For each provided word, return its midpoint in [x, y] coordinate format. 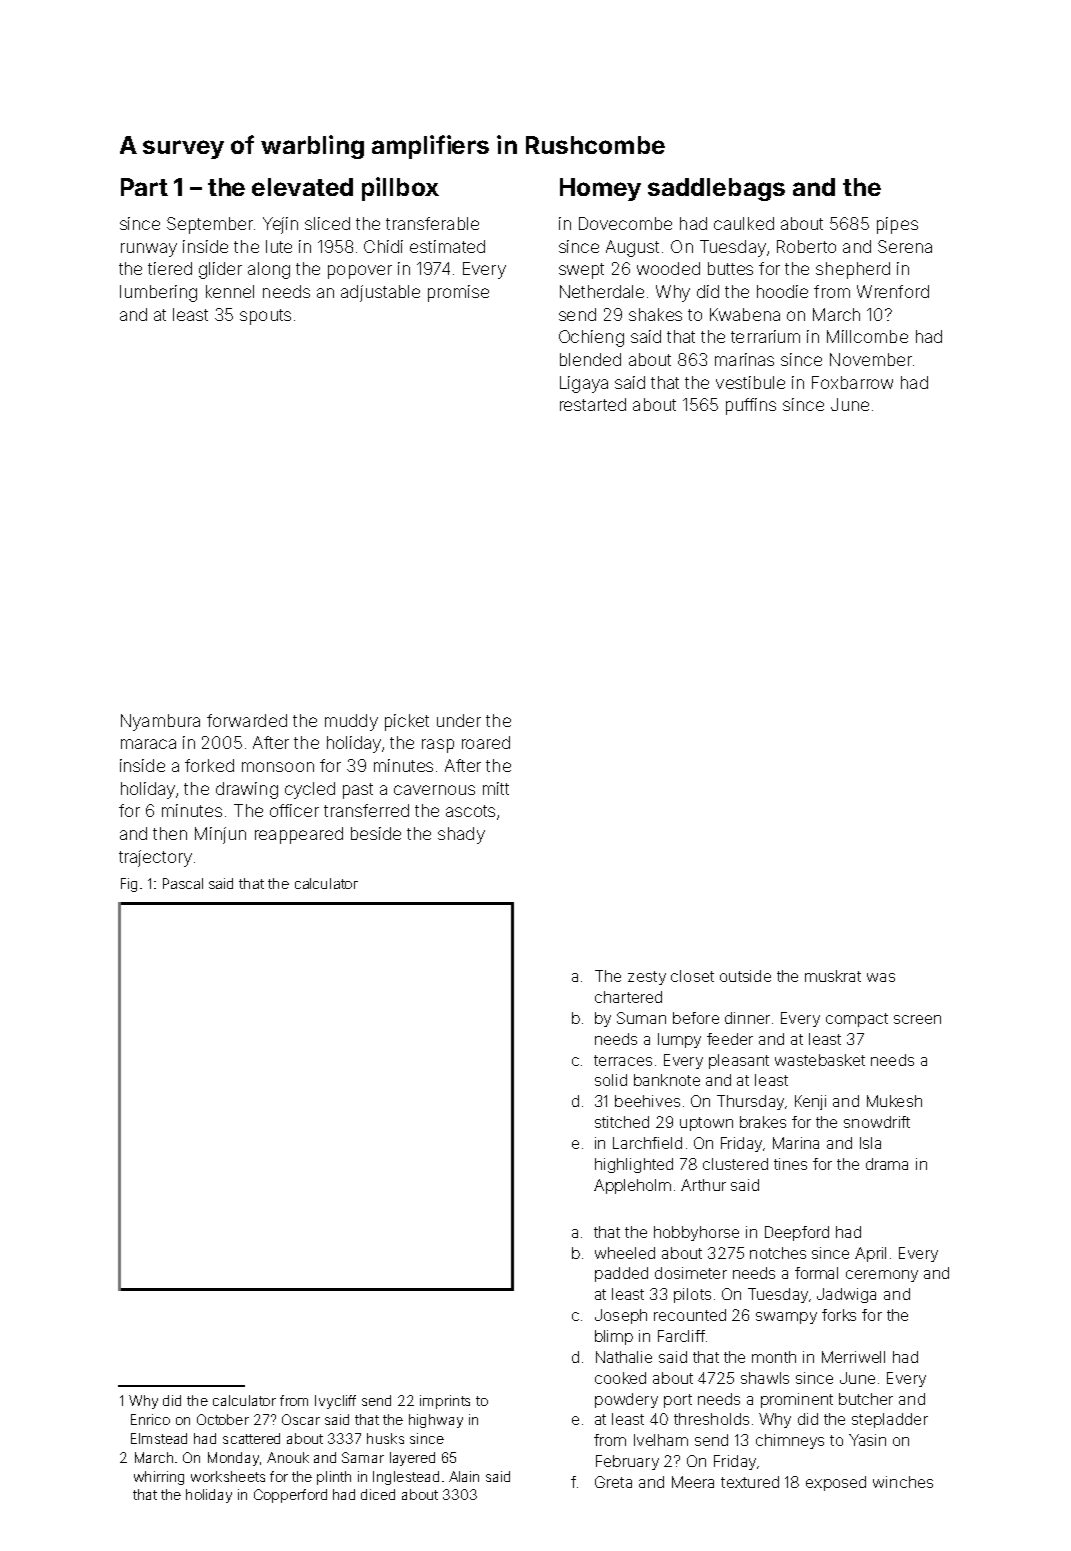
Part [144, 187]
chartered [628, 997]
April [870, 1254]
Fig [129, 885]
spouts [265, 317]
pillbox [400, 189]
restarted [593, 404]
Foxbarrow [852, 382]
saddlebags [716, 189]
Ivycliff [335, 1402]
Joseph [621, 1316]
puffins [751, 406]
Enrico [150, 1419]
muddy [351, 722]
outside [745, 976]
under [459, 720]
